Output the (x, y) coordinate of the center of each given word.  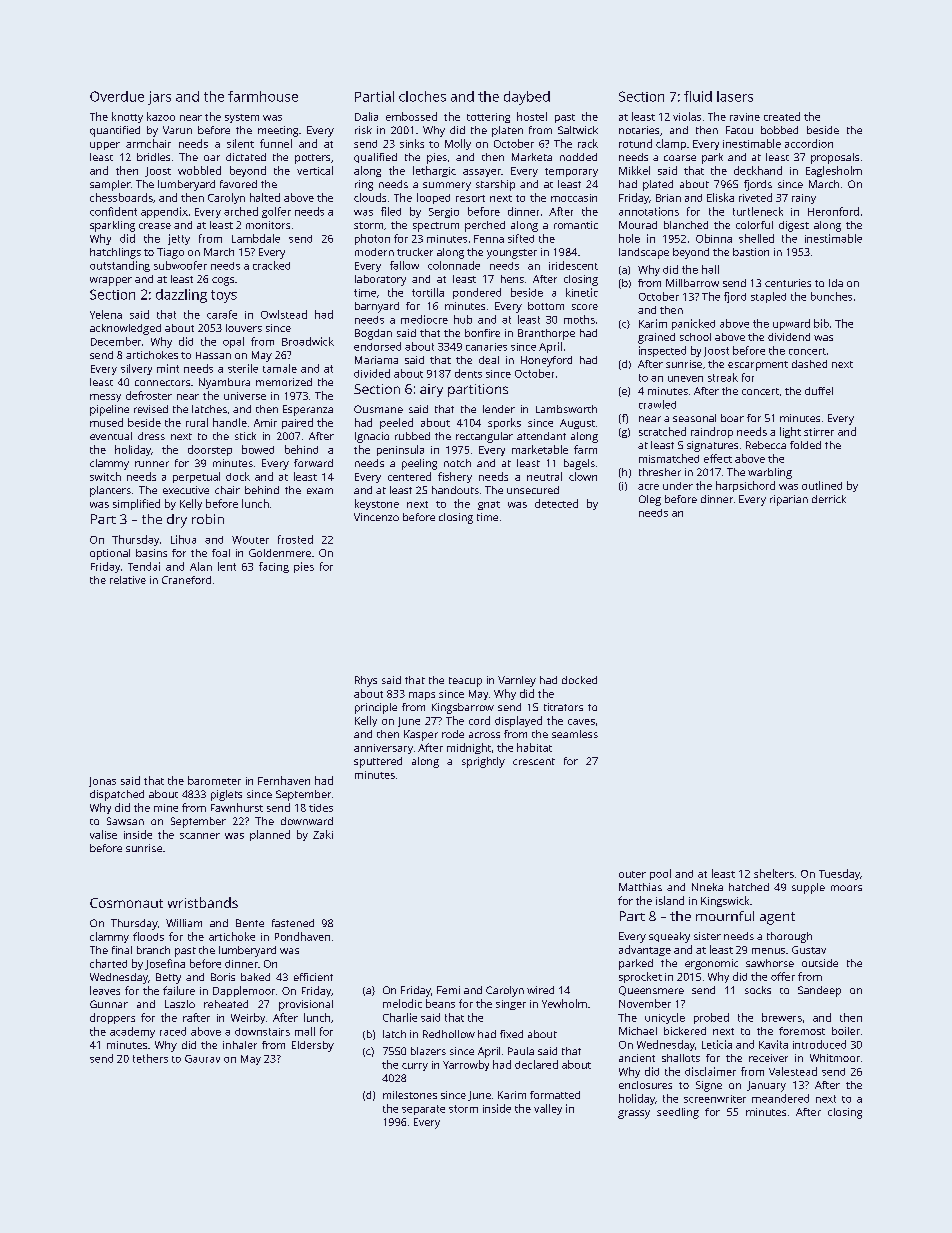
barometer (214, 780)
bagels (579, 464)
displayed (518, 721)
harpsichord (745, 486)
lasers (735, 96)
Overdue (117, 96)
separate (423, 1110)
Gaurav (202, 1059)
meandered (780, 1098)
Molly (458, 144)
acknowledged (125, 329)
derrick (829, 499)
